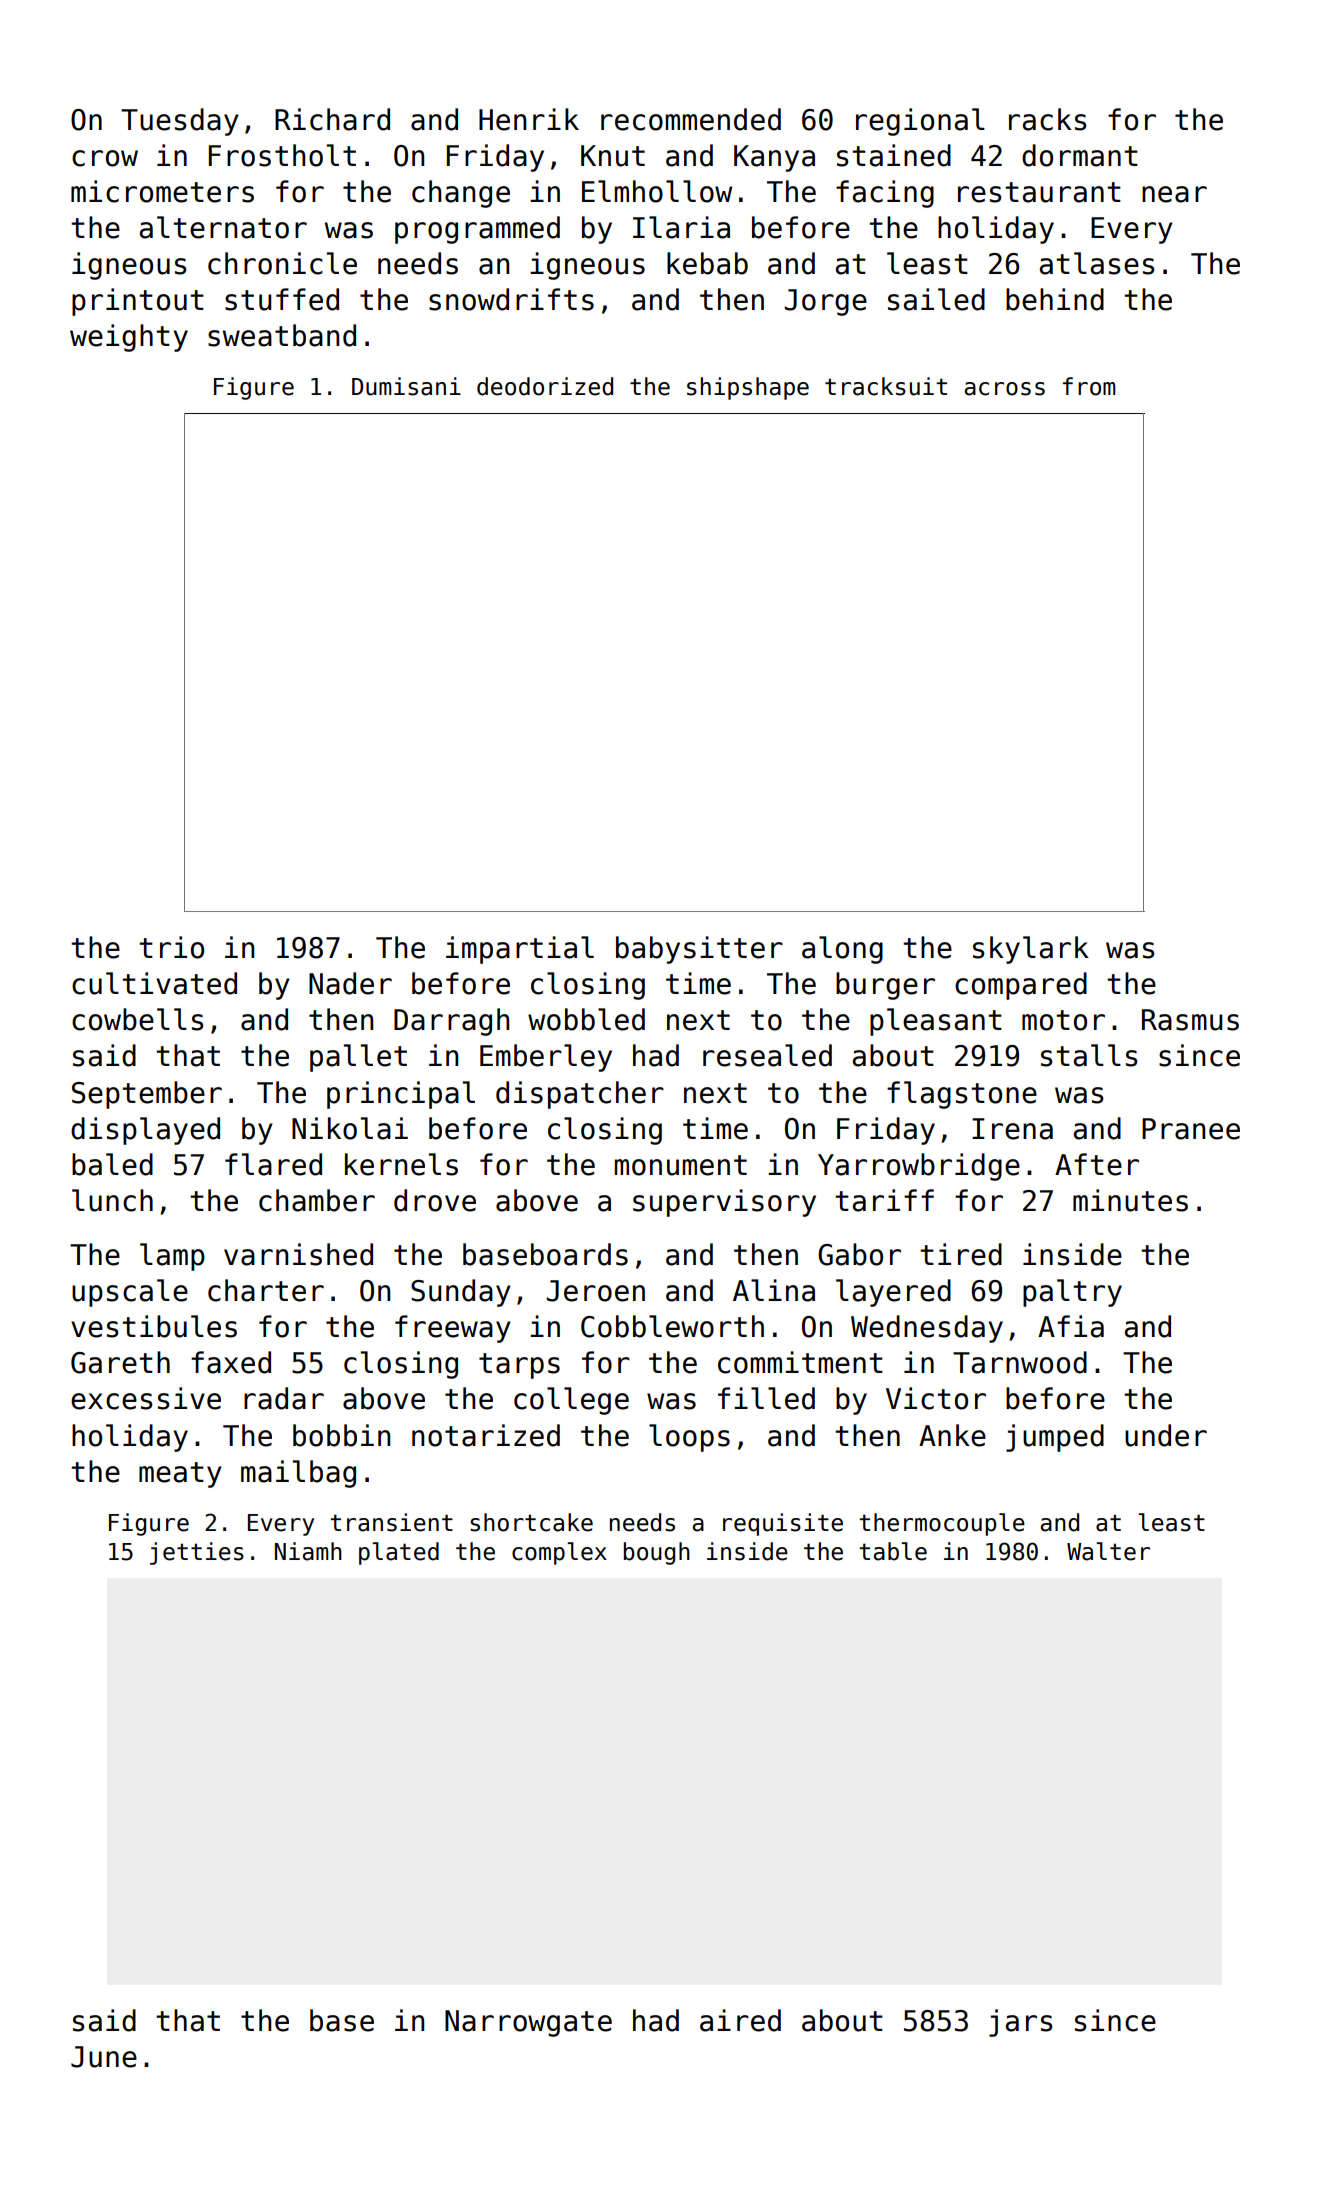  Describe the element at coordinates (571, 1401) in the screenshot. I see `college` at that location.
